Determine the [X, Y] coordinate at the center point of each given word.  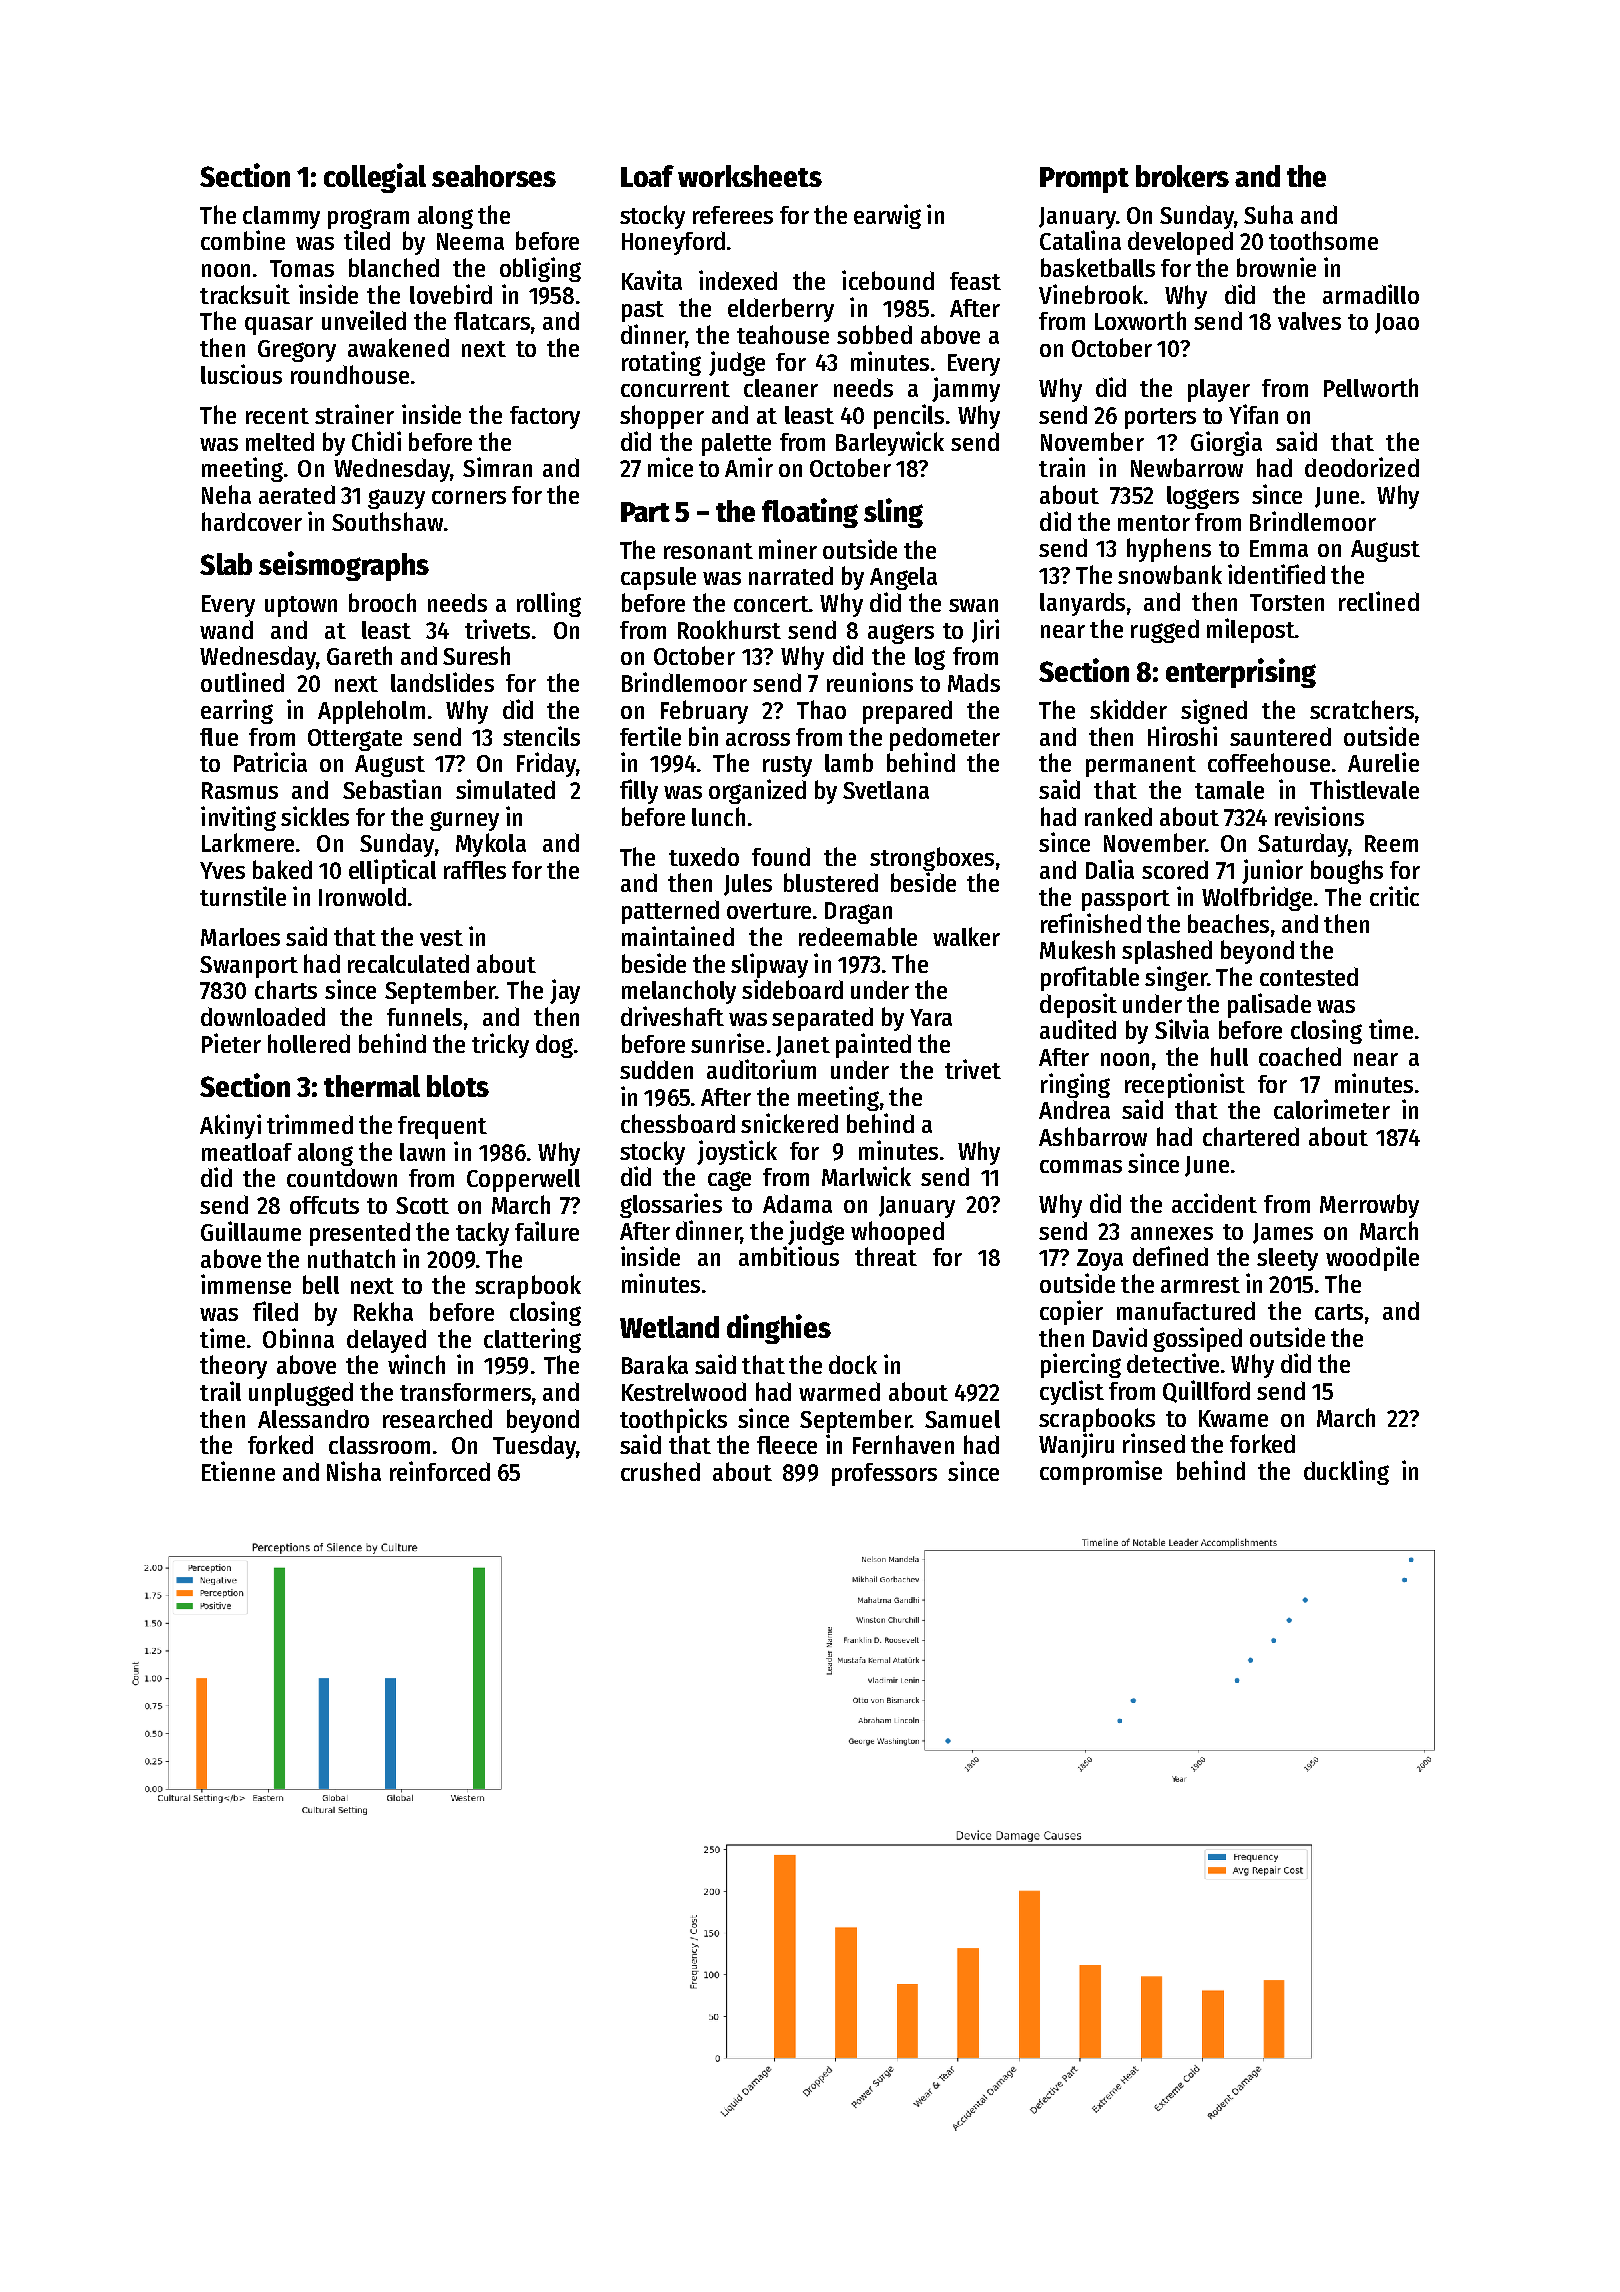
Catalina [1080, 240]
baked [282, 869]
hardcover [252, 521]
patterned [670, 912]
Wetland [669, 1327]
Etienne [238, 1471]
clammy [281, 217]
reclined [1379, 601]
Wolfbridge [1257, 898]
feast [975, 281]
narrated [791, 575]
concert [771, 604]
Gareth [359, 655]
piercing [1081, 1365]
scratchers [1362, 709]
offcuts [324, 1205]
